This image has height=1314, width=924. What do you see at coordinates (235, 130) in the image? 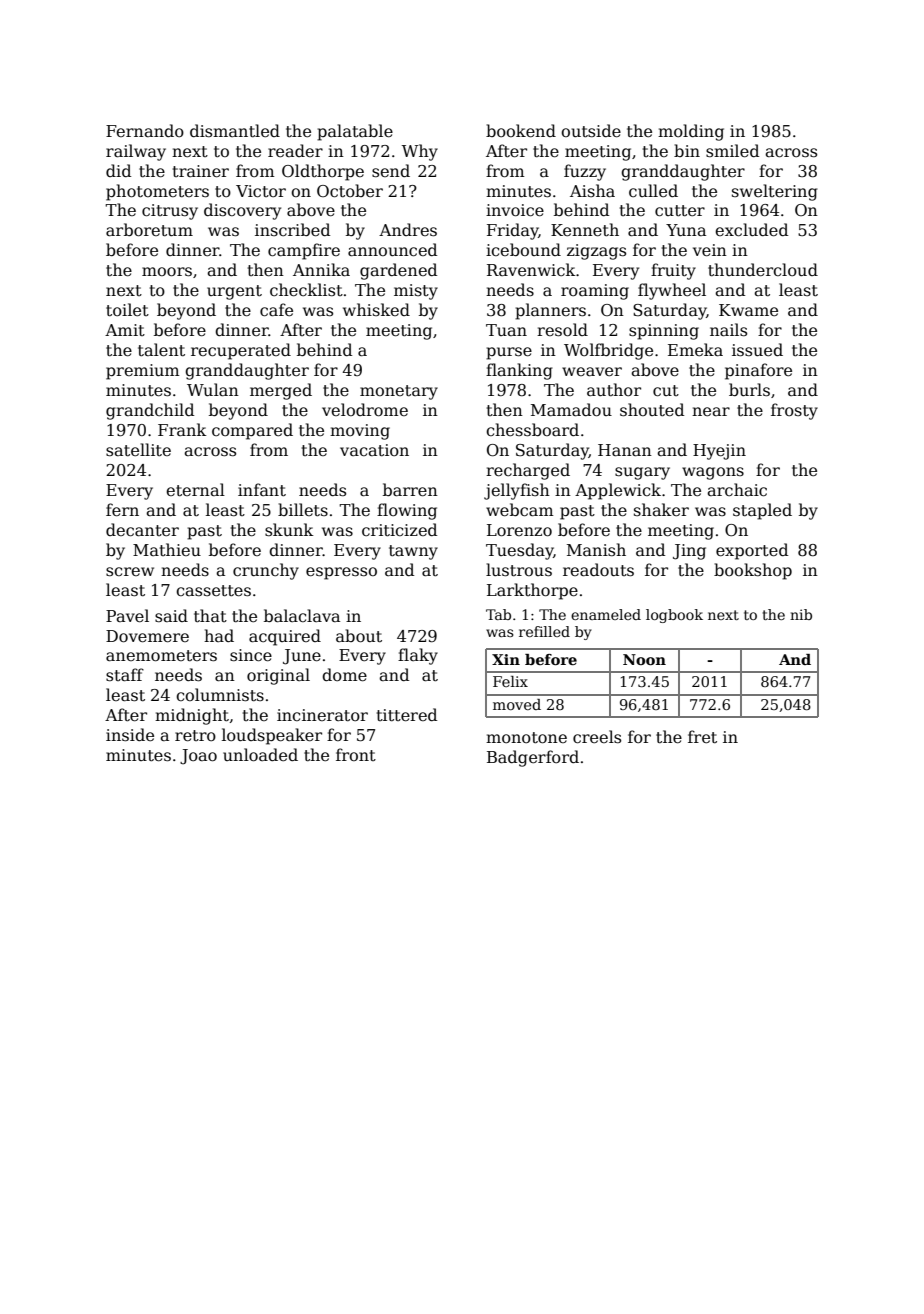
I see `dismantled` at bounding box center [235, 130].
